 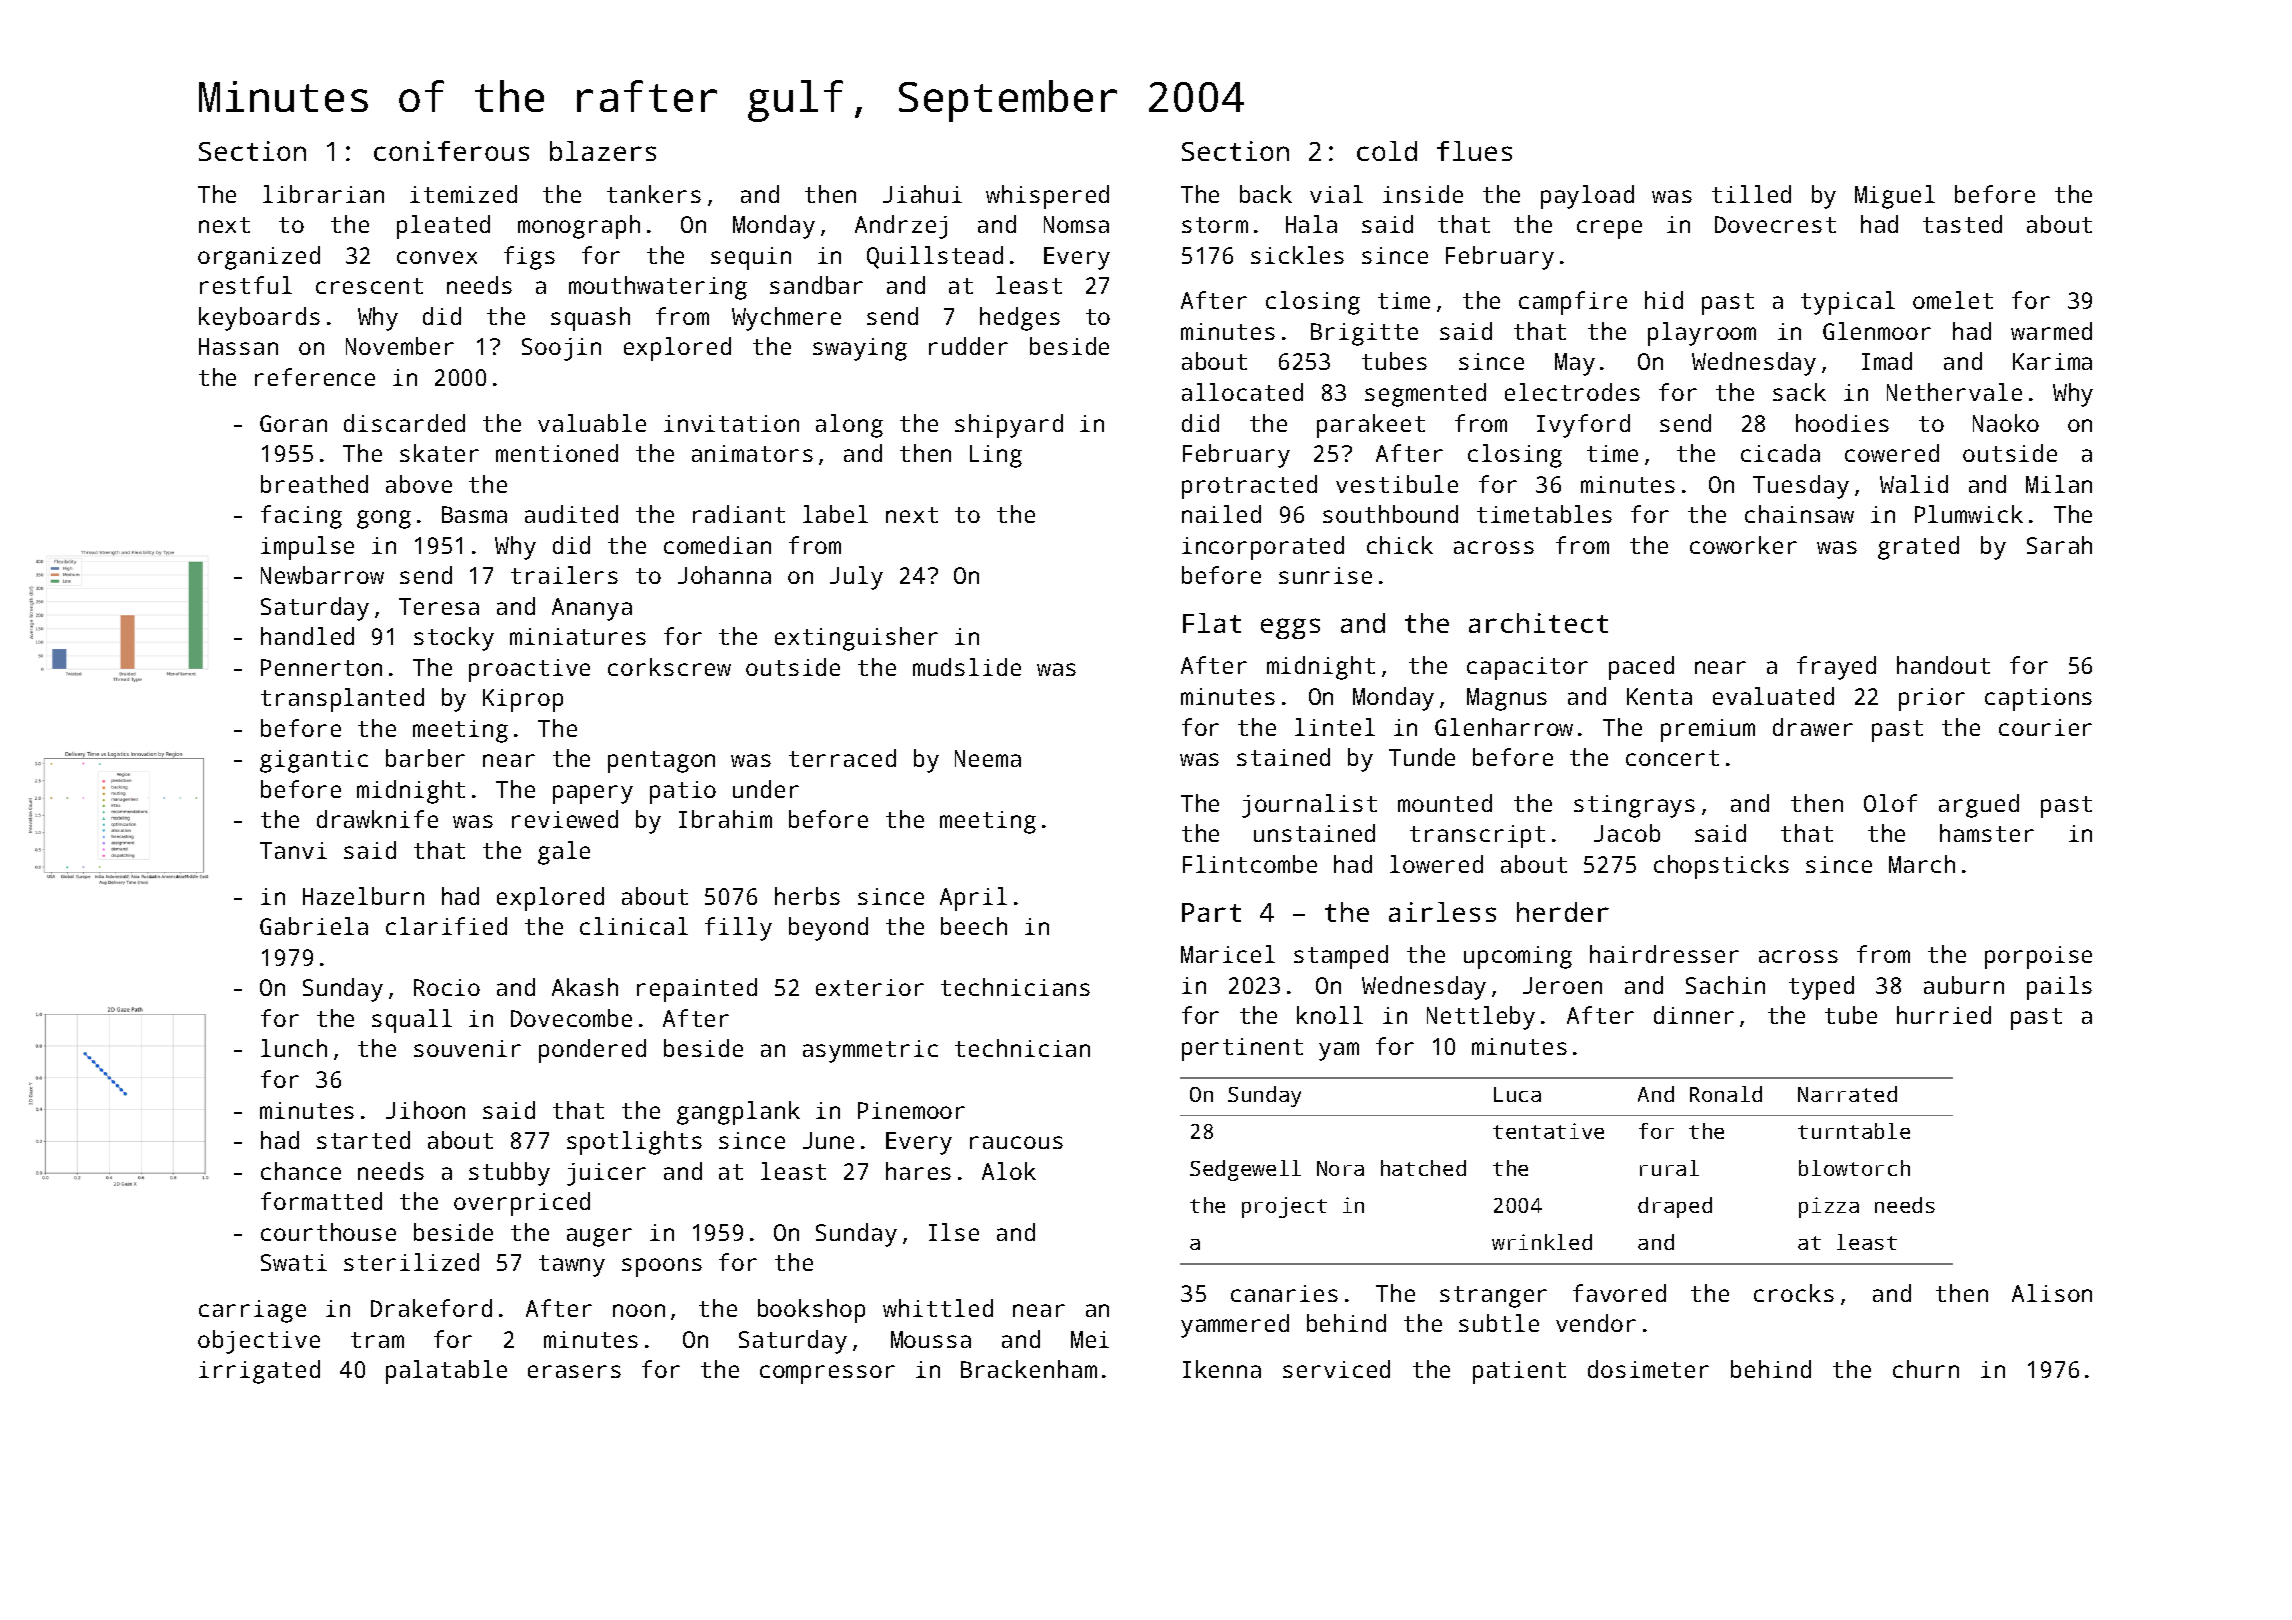 I want to click on objective, so click(x=259, y=1342).
